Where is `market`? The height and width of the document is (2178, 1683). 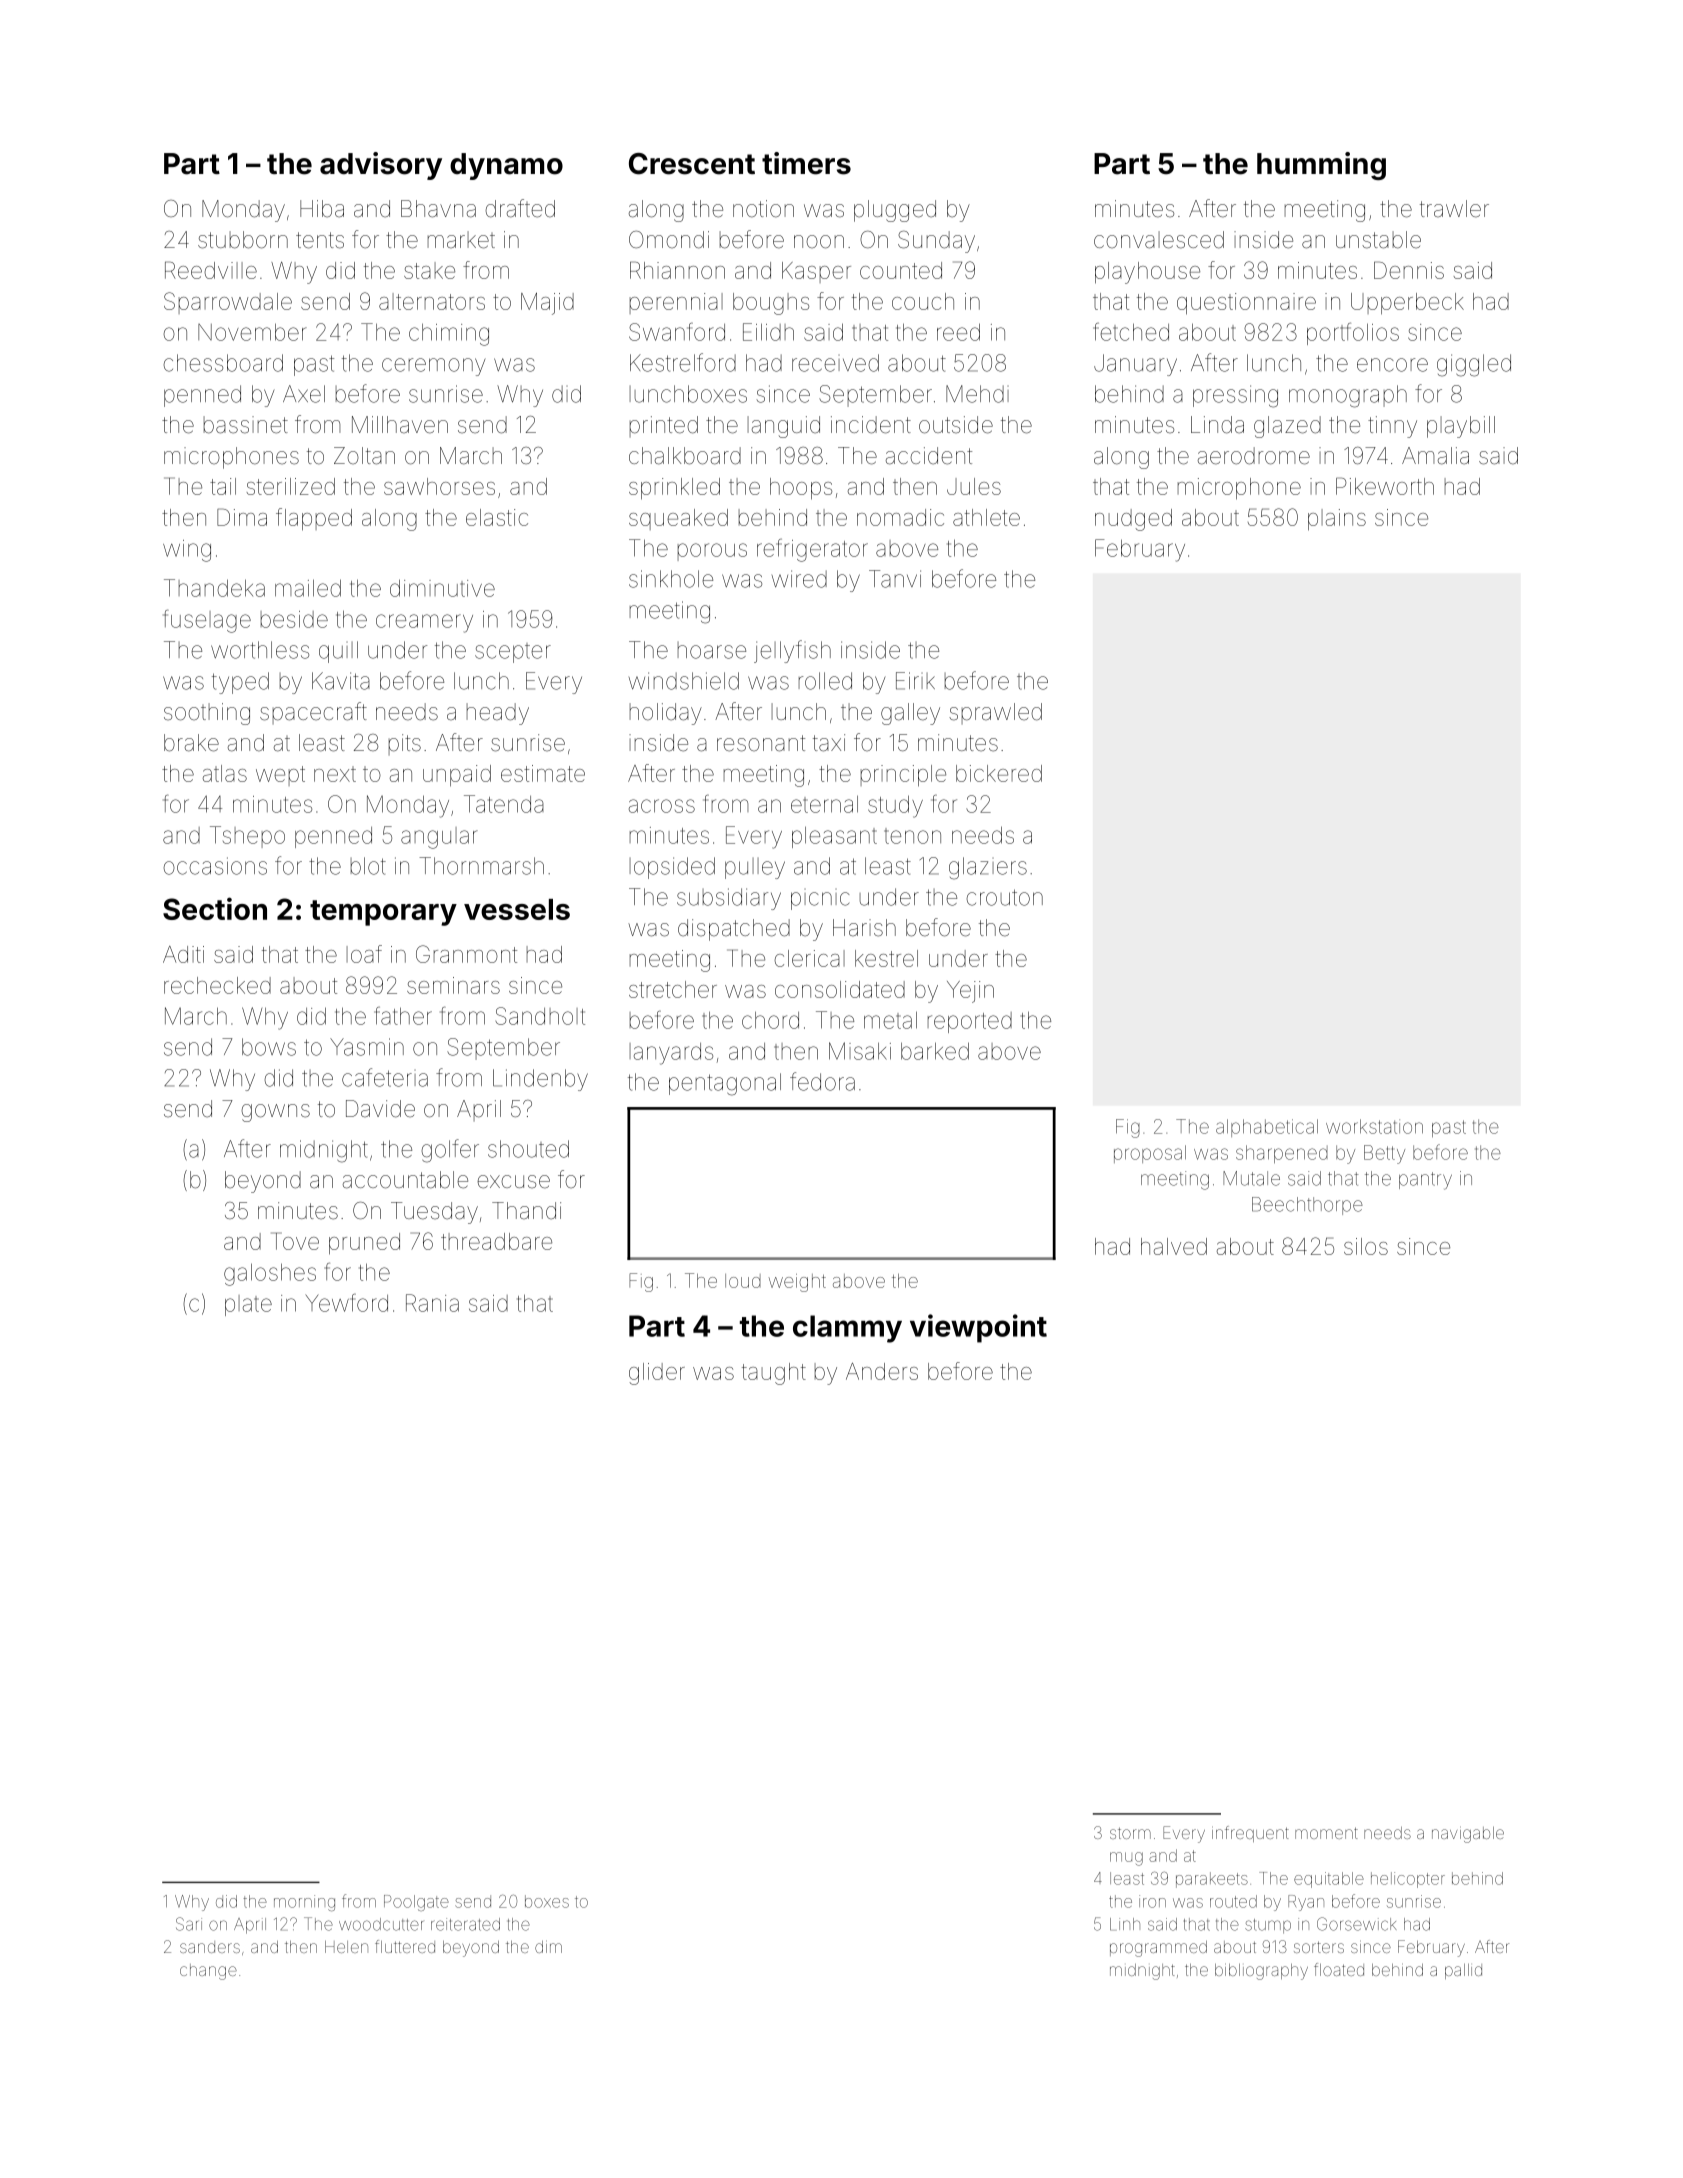
market is located at coordinates (461, 240).
